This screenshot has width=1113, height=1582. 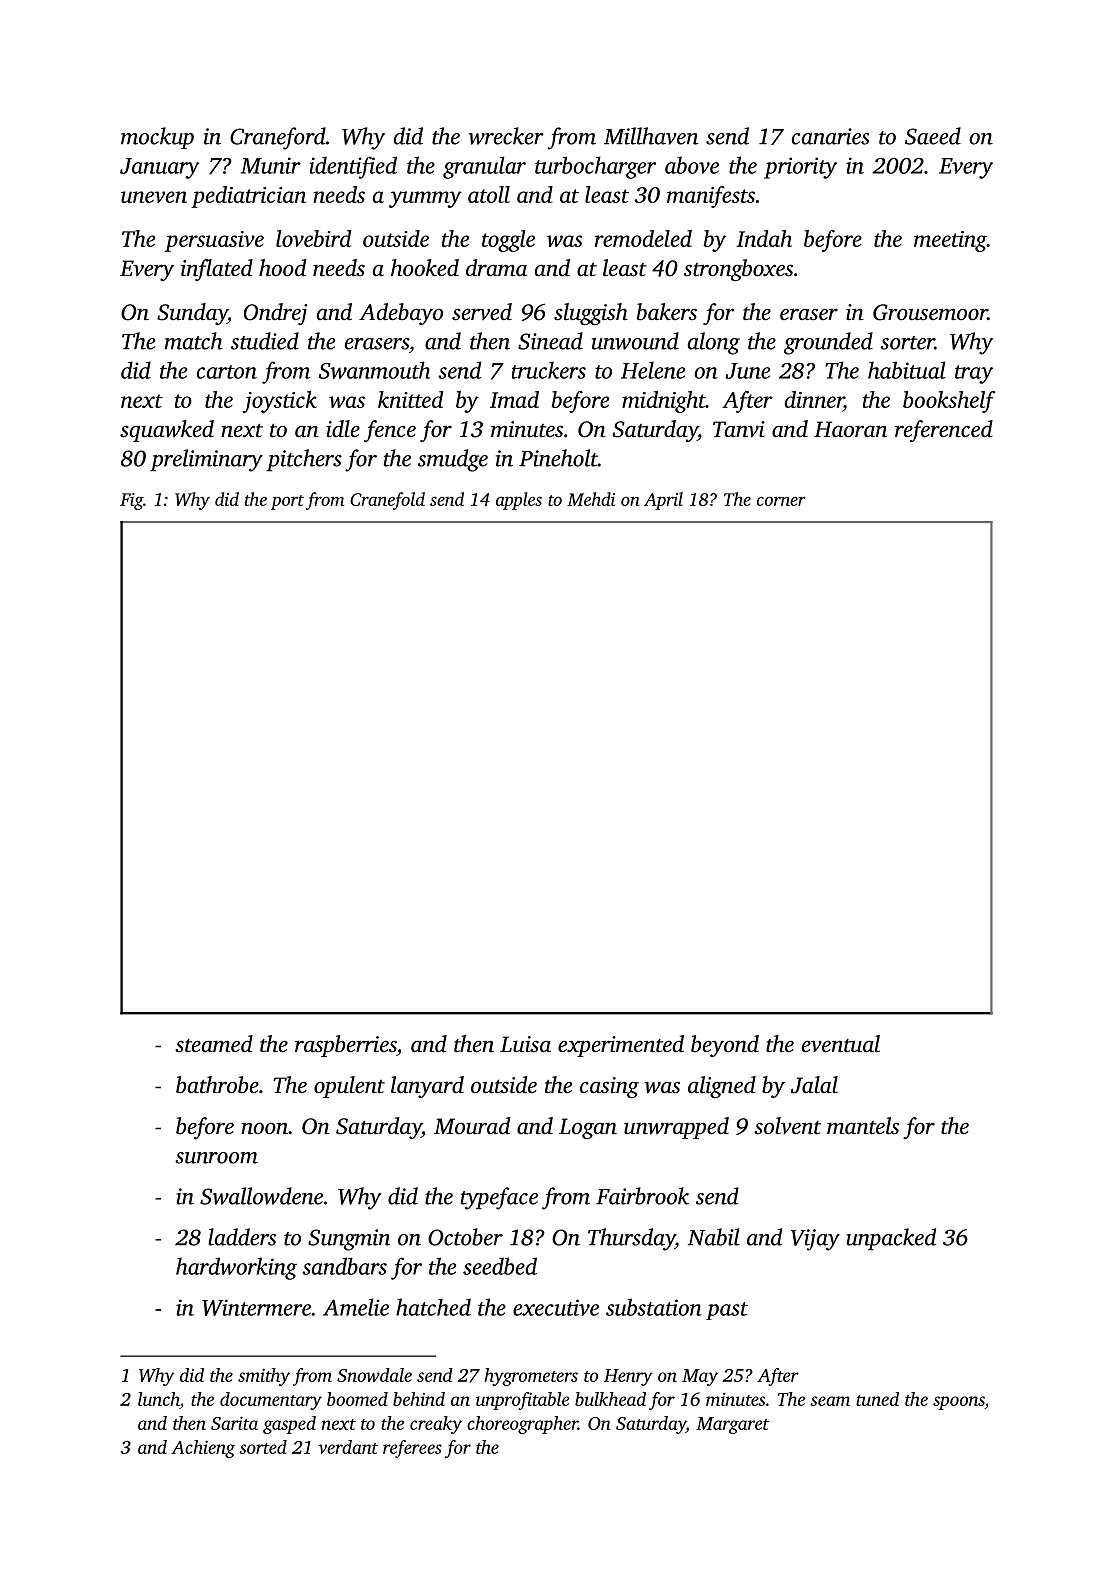 I want to click on squawked, so click(x=167, y=431).
